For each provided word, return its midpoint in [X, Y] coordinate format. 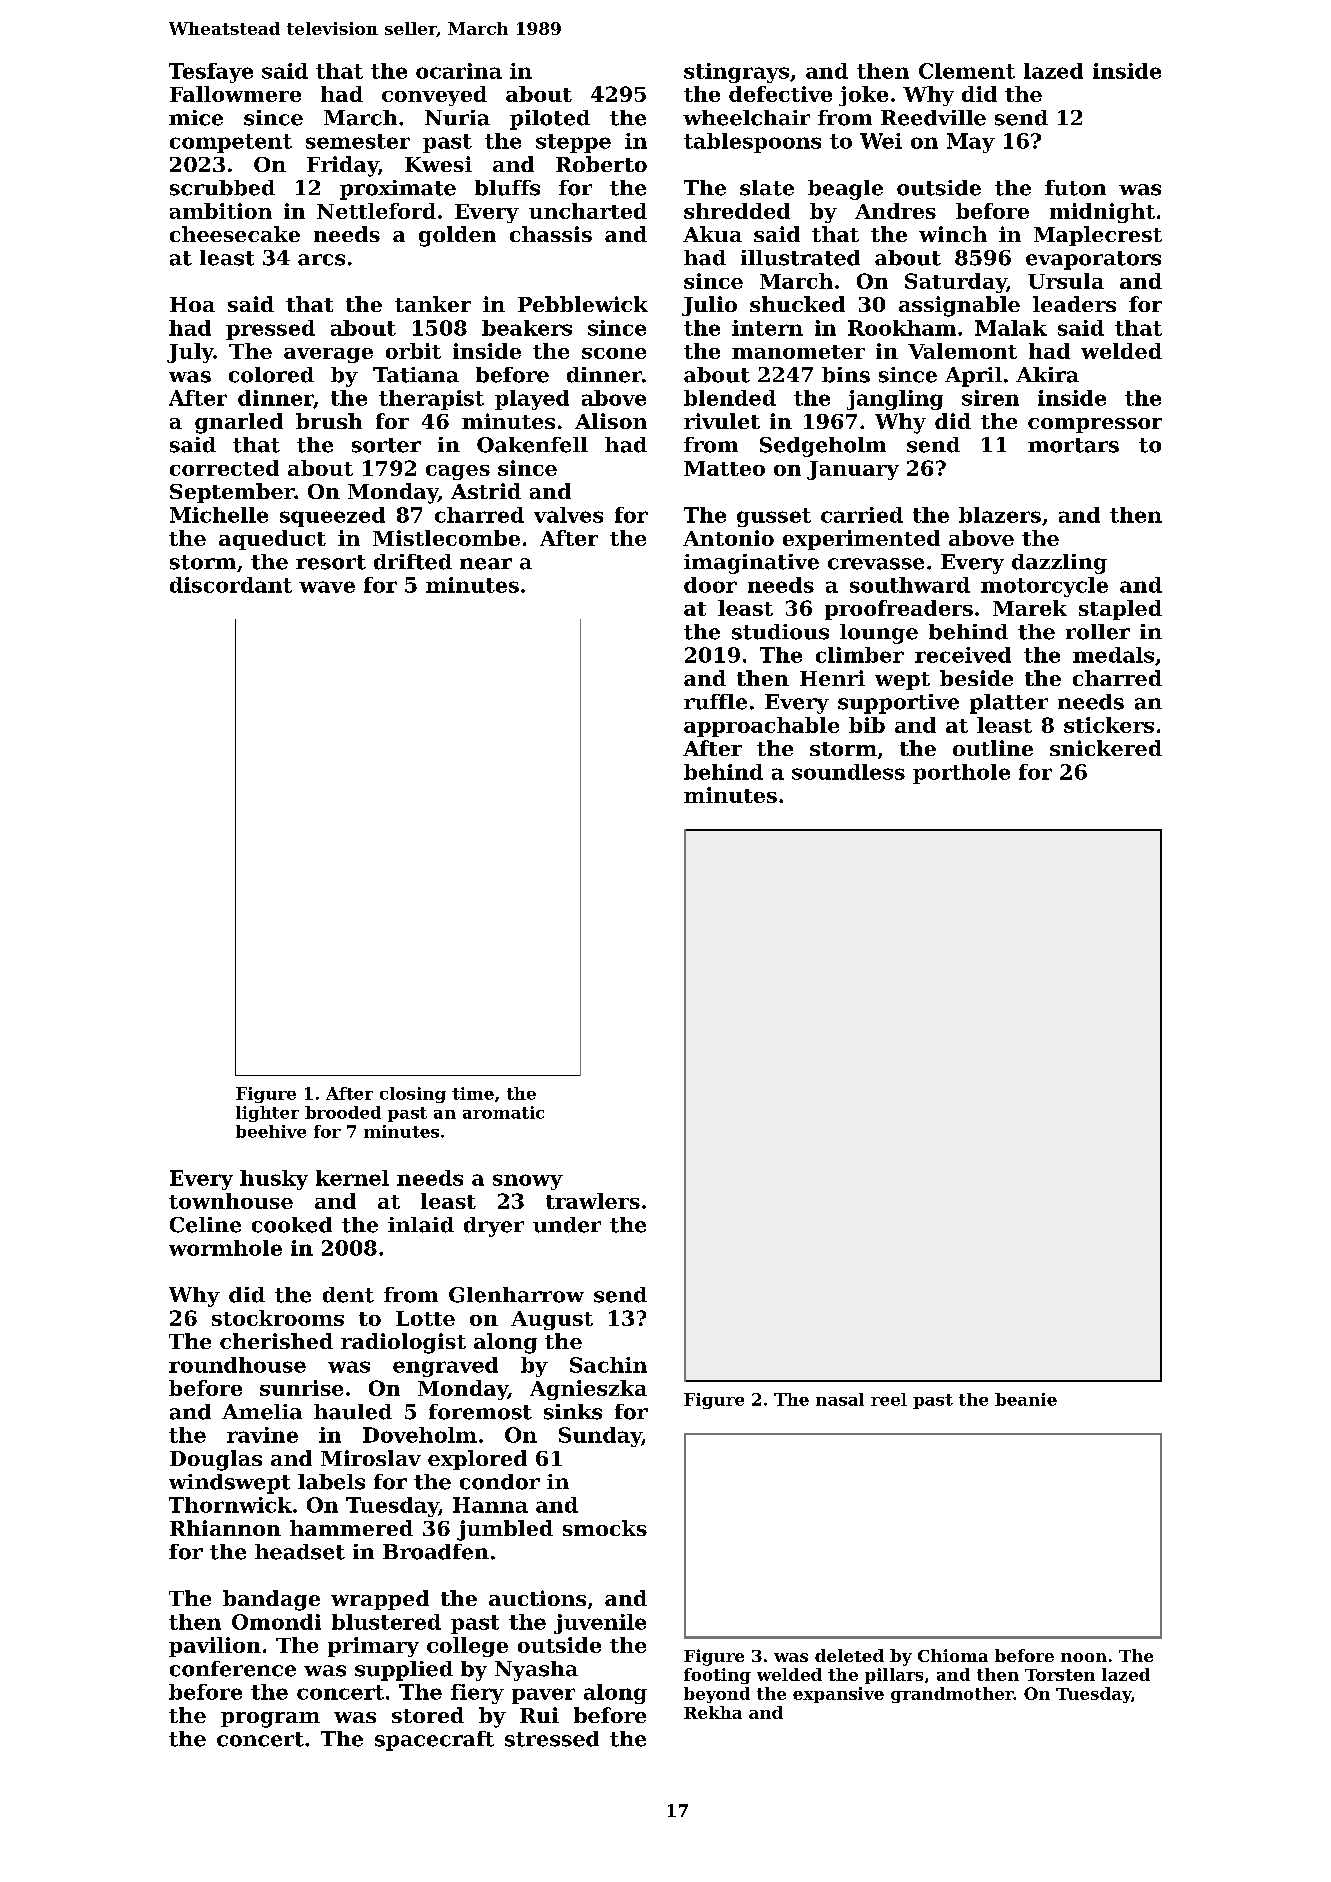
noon [1084, 1657]
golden [457, 236]
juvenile [600, 1624]
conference [233, 1669]
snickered [1106, 748]
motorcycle [1044, 587]
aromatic [503, 1112]
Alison [611, 421]
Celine [205, 1225]
